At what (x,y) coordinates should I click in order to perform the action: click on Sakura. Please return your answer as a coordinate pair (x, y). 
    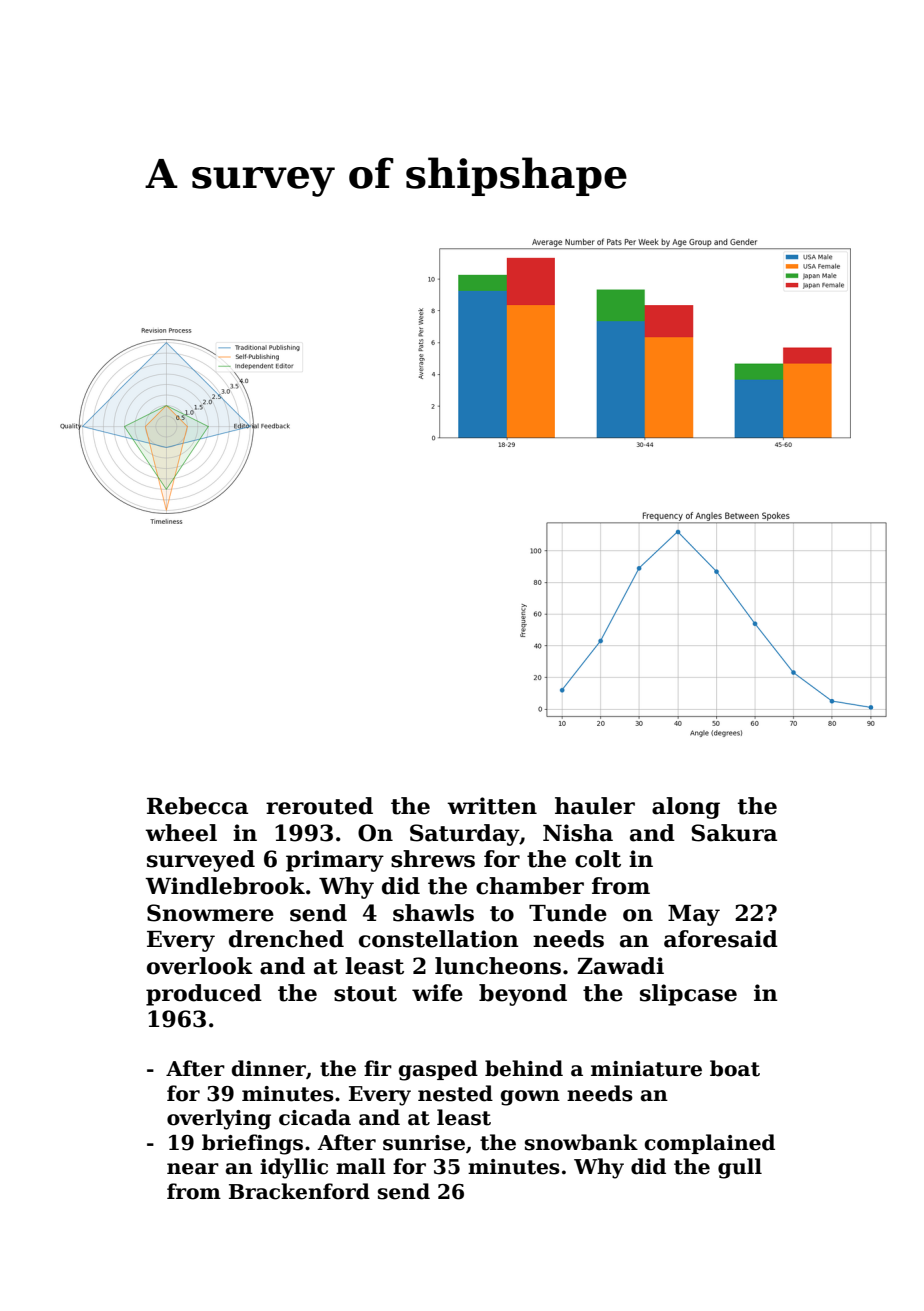
    Looking at the image, I should click on (734, 833).
